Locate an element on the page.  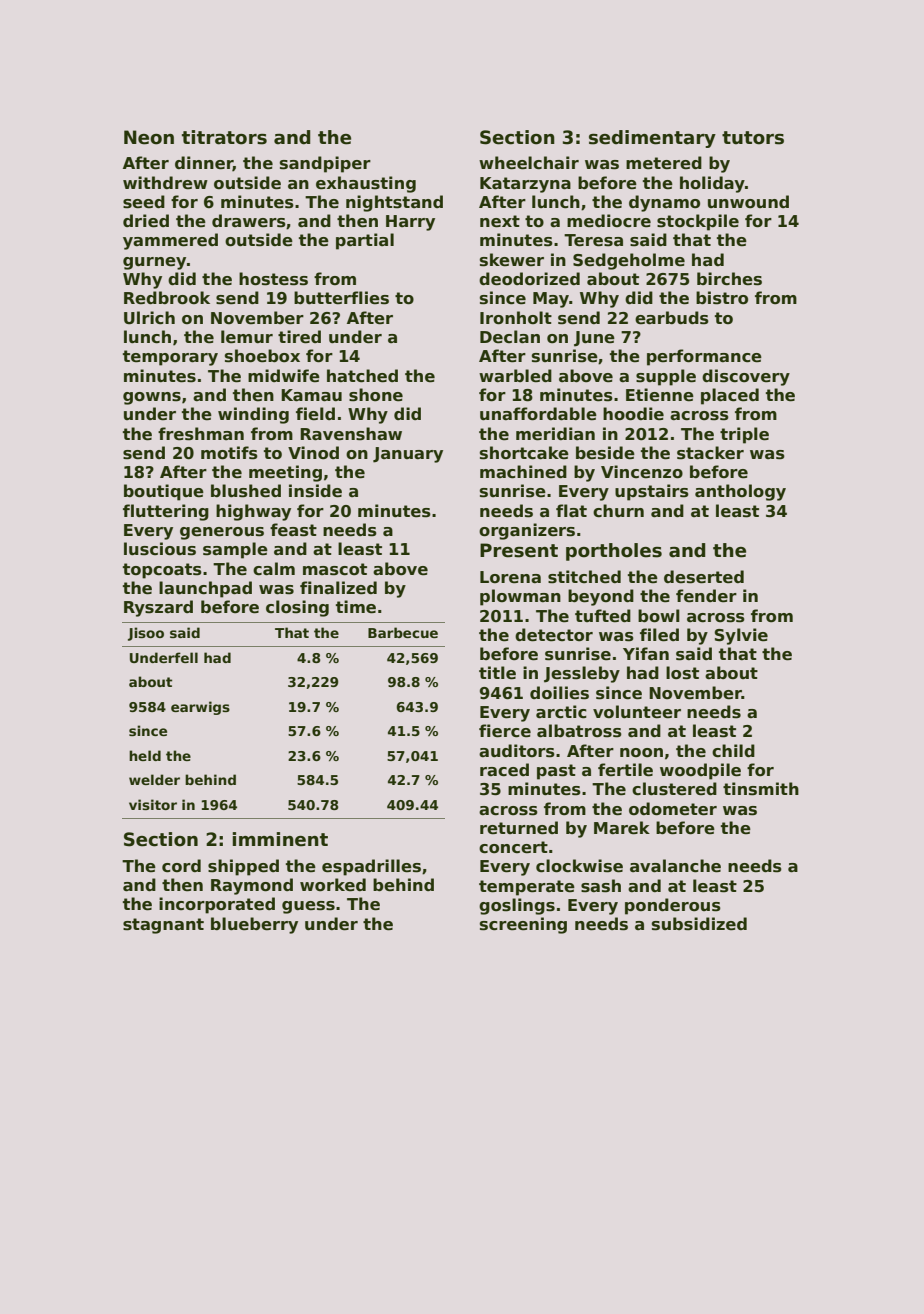
goslings is located at coordinates (517, 906).
